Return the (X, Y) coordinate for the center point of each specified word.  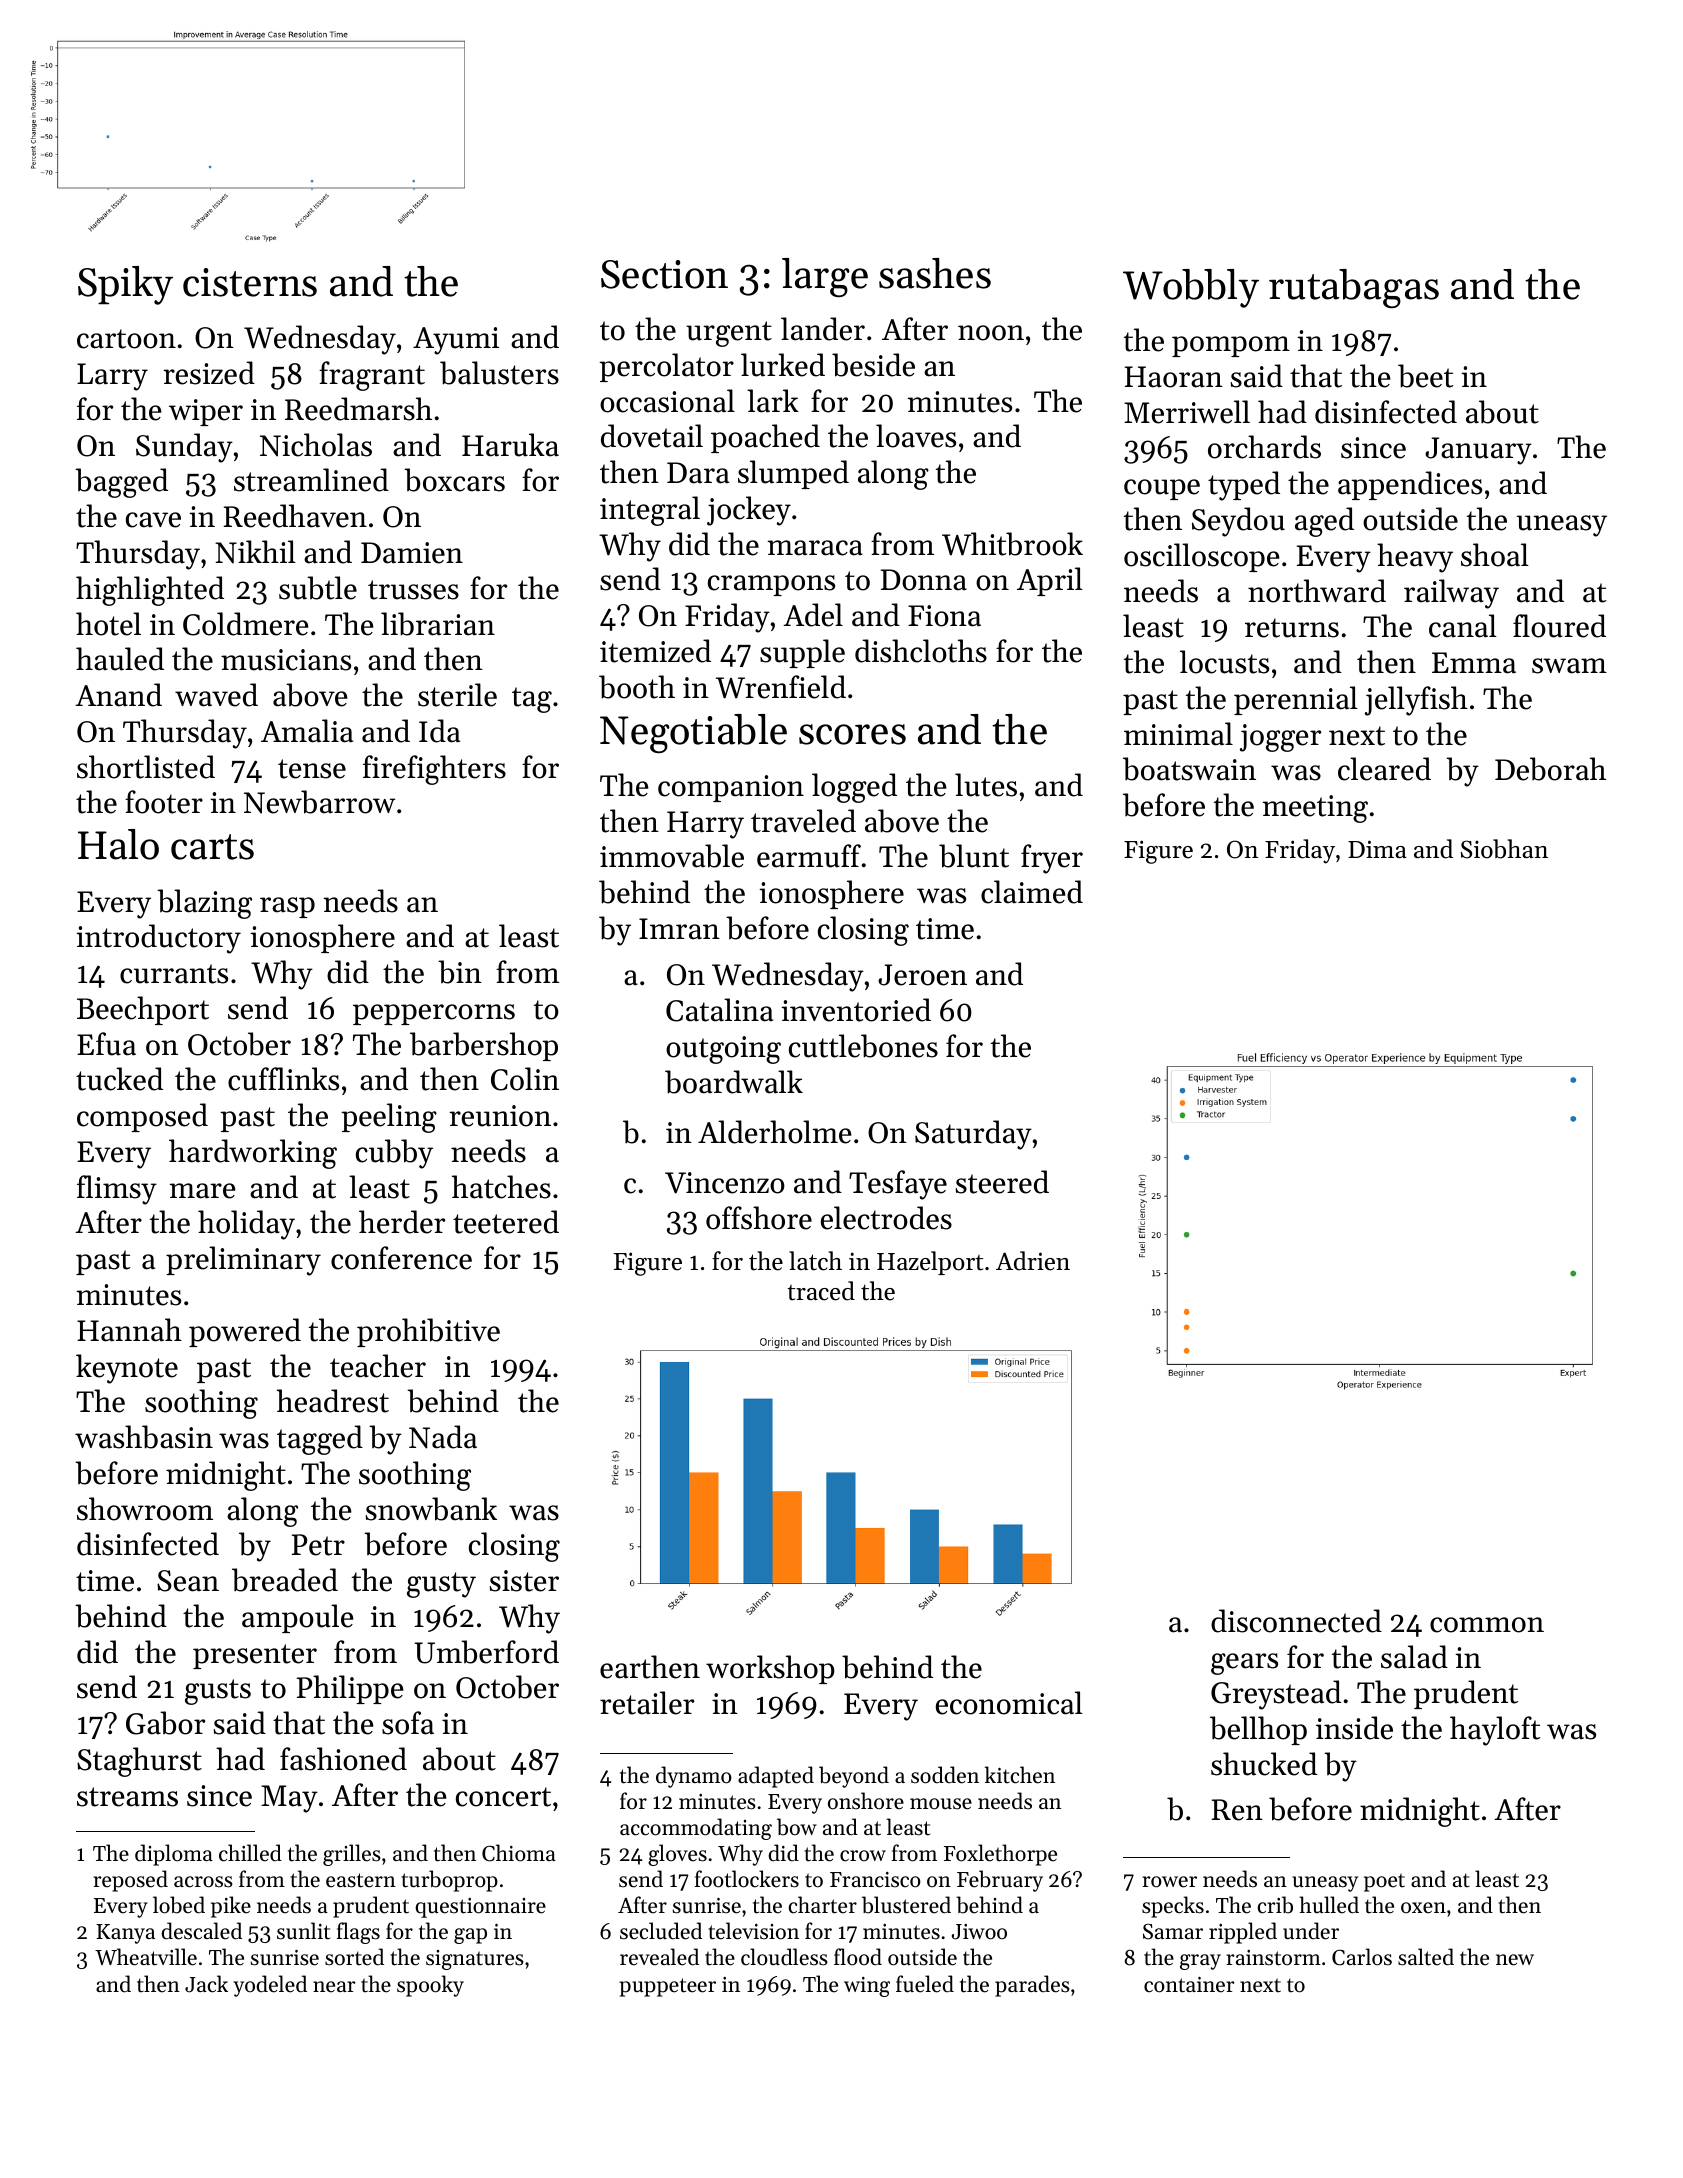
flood (858, 1957)
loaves (916, 436)
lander (823, 329)
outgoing (723, 1050)
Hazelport (930, 1263)
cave (153, 520)
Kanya (125, 1934)
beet (1425, 376)
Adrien (1033, 1261)
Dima (1377, 849)
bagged (121, 483)
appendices (1410, 485)
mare (203, 1191)
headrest (333, 1401)
